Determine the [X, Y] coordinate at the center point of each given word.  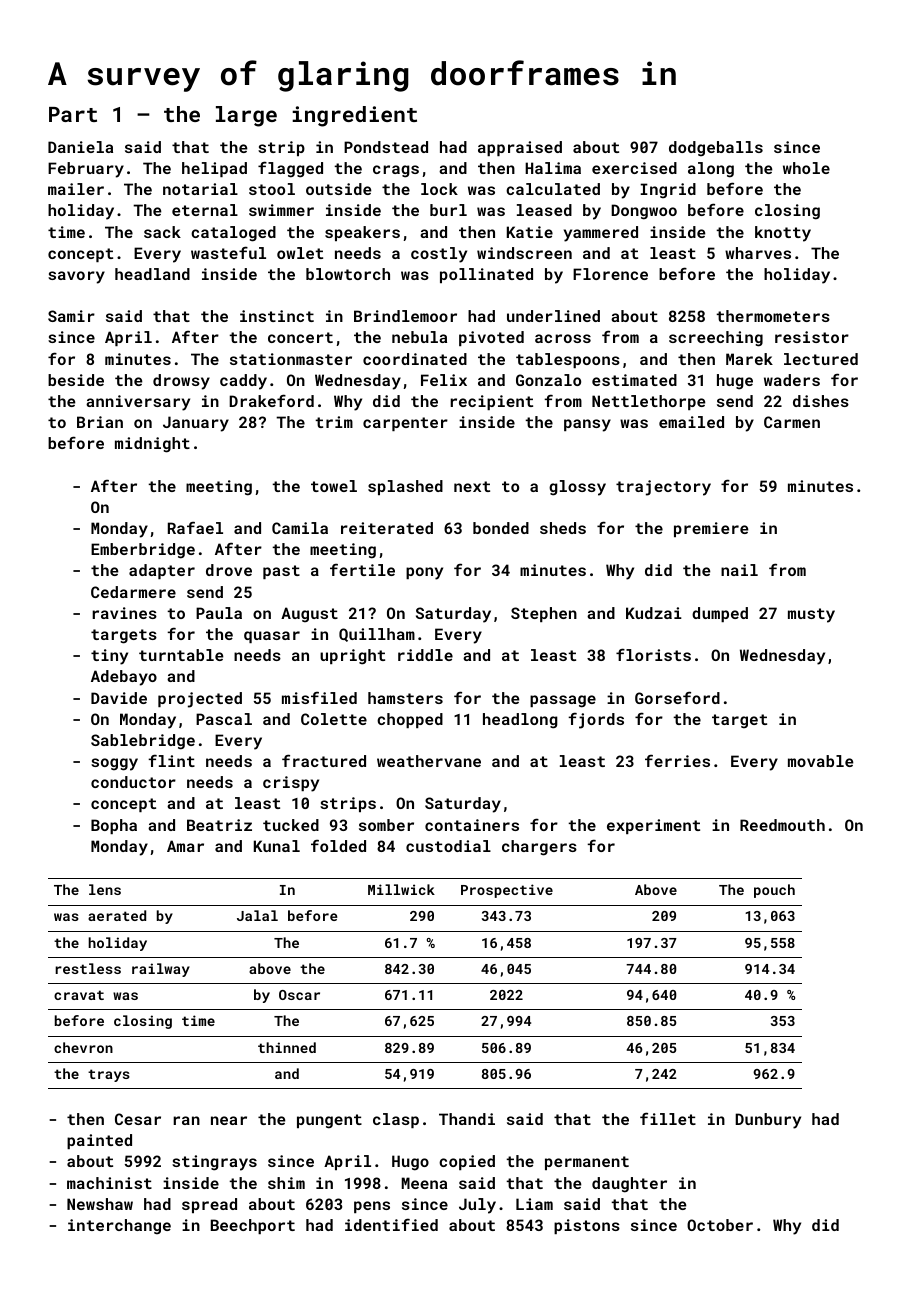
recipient [491, 402]
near [229, 1120]
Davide [119, 698]
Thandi [467, 1119]
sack [162, 232]
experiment [653, 826]
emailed [691, 422]
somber [386, 825]
